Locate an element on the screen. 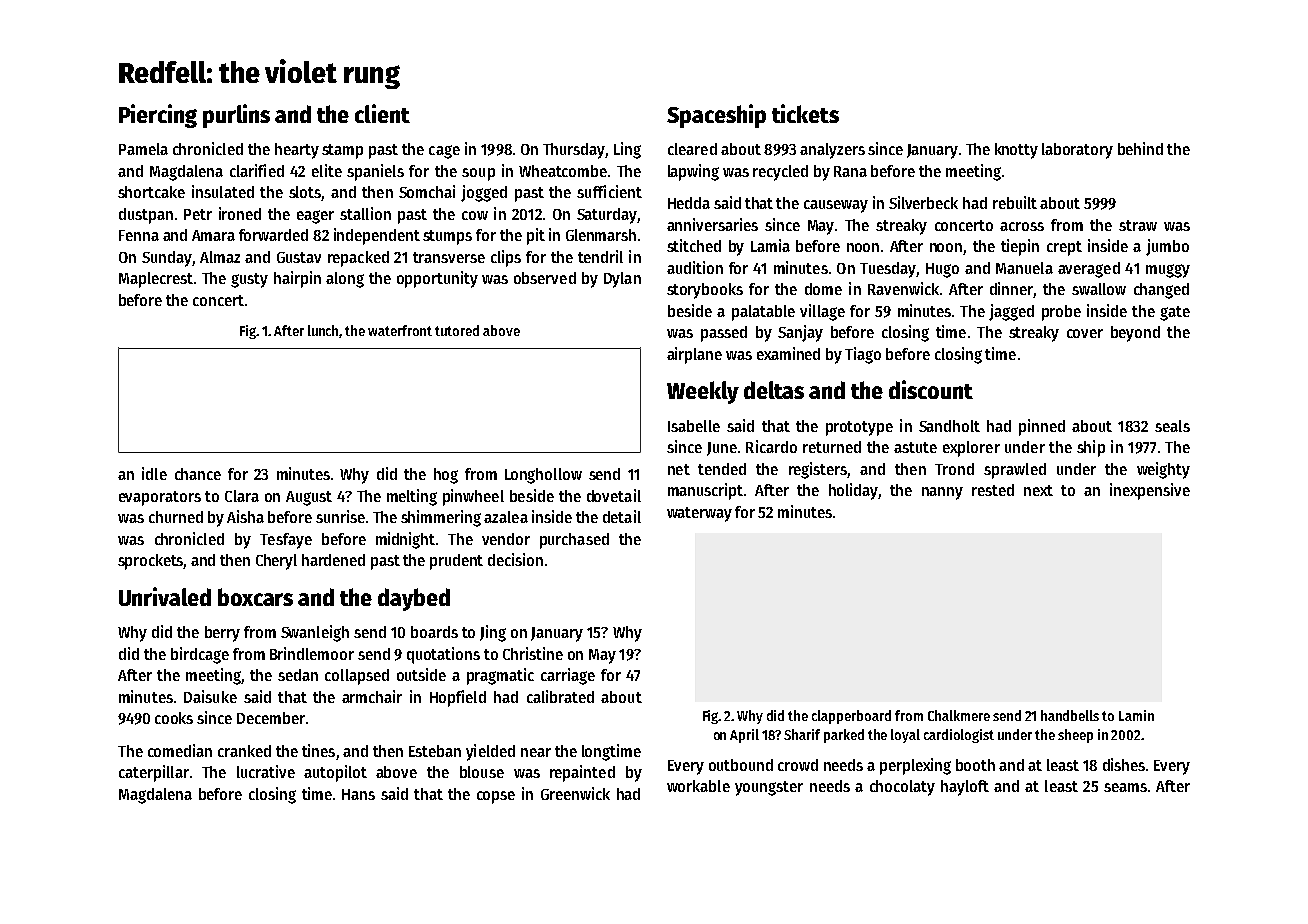  melting is located at coordinates (412, 497).
